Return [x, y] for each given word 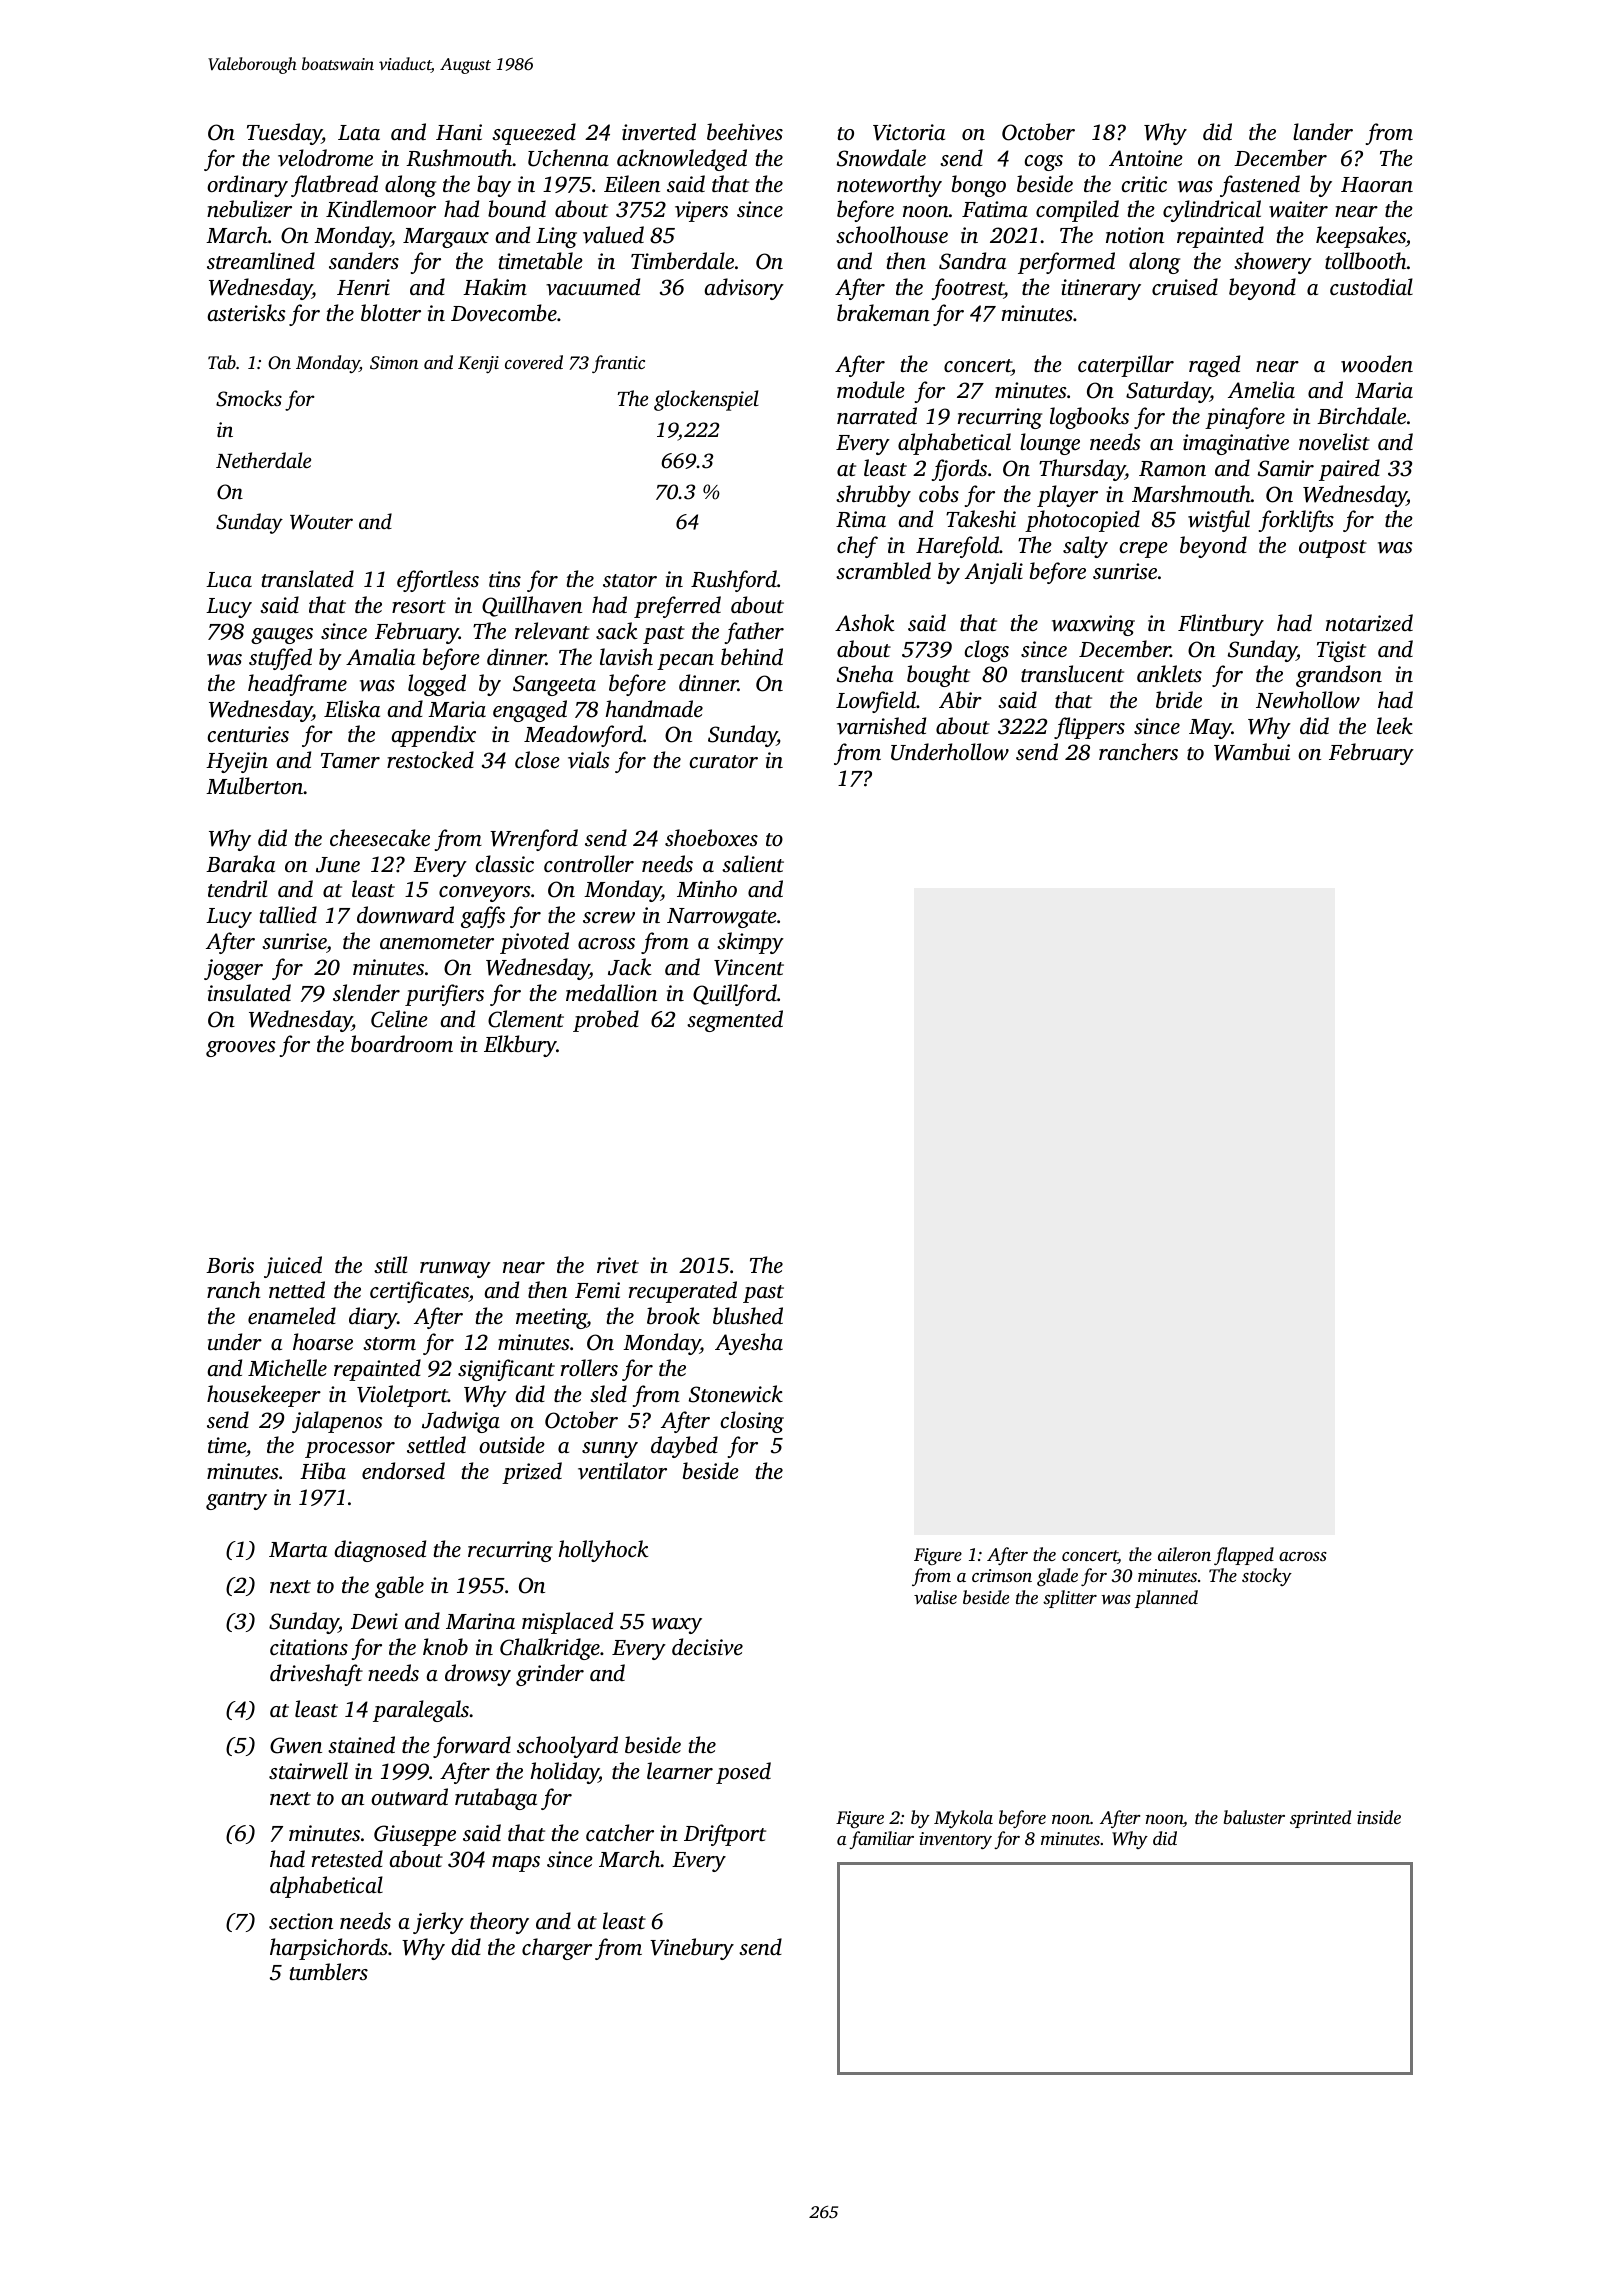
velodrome [325, 157]
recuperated [683, 1292]
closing [752, 1422]
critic [1144, 184]
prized [532, 1473]
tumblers [329, 1971]
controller [589, 863]
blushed [748, 1315]
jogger [233, 969]
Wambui [1252, 752]
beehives [745, 131]
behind [752, 656]
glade [1057, 1577]
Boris [230, 1265]
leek [1395, 725]
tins [505, 579]
